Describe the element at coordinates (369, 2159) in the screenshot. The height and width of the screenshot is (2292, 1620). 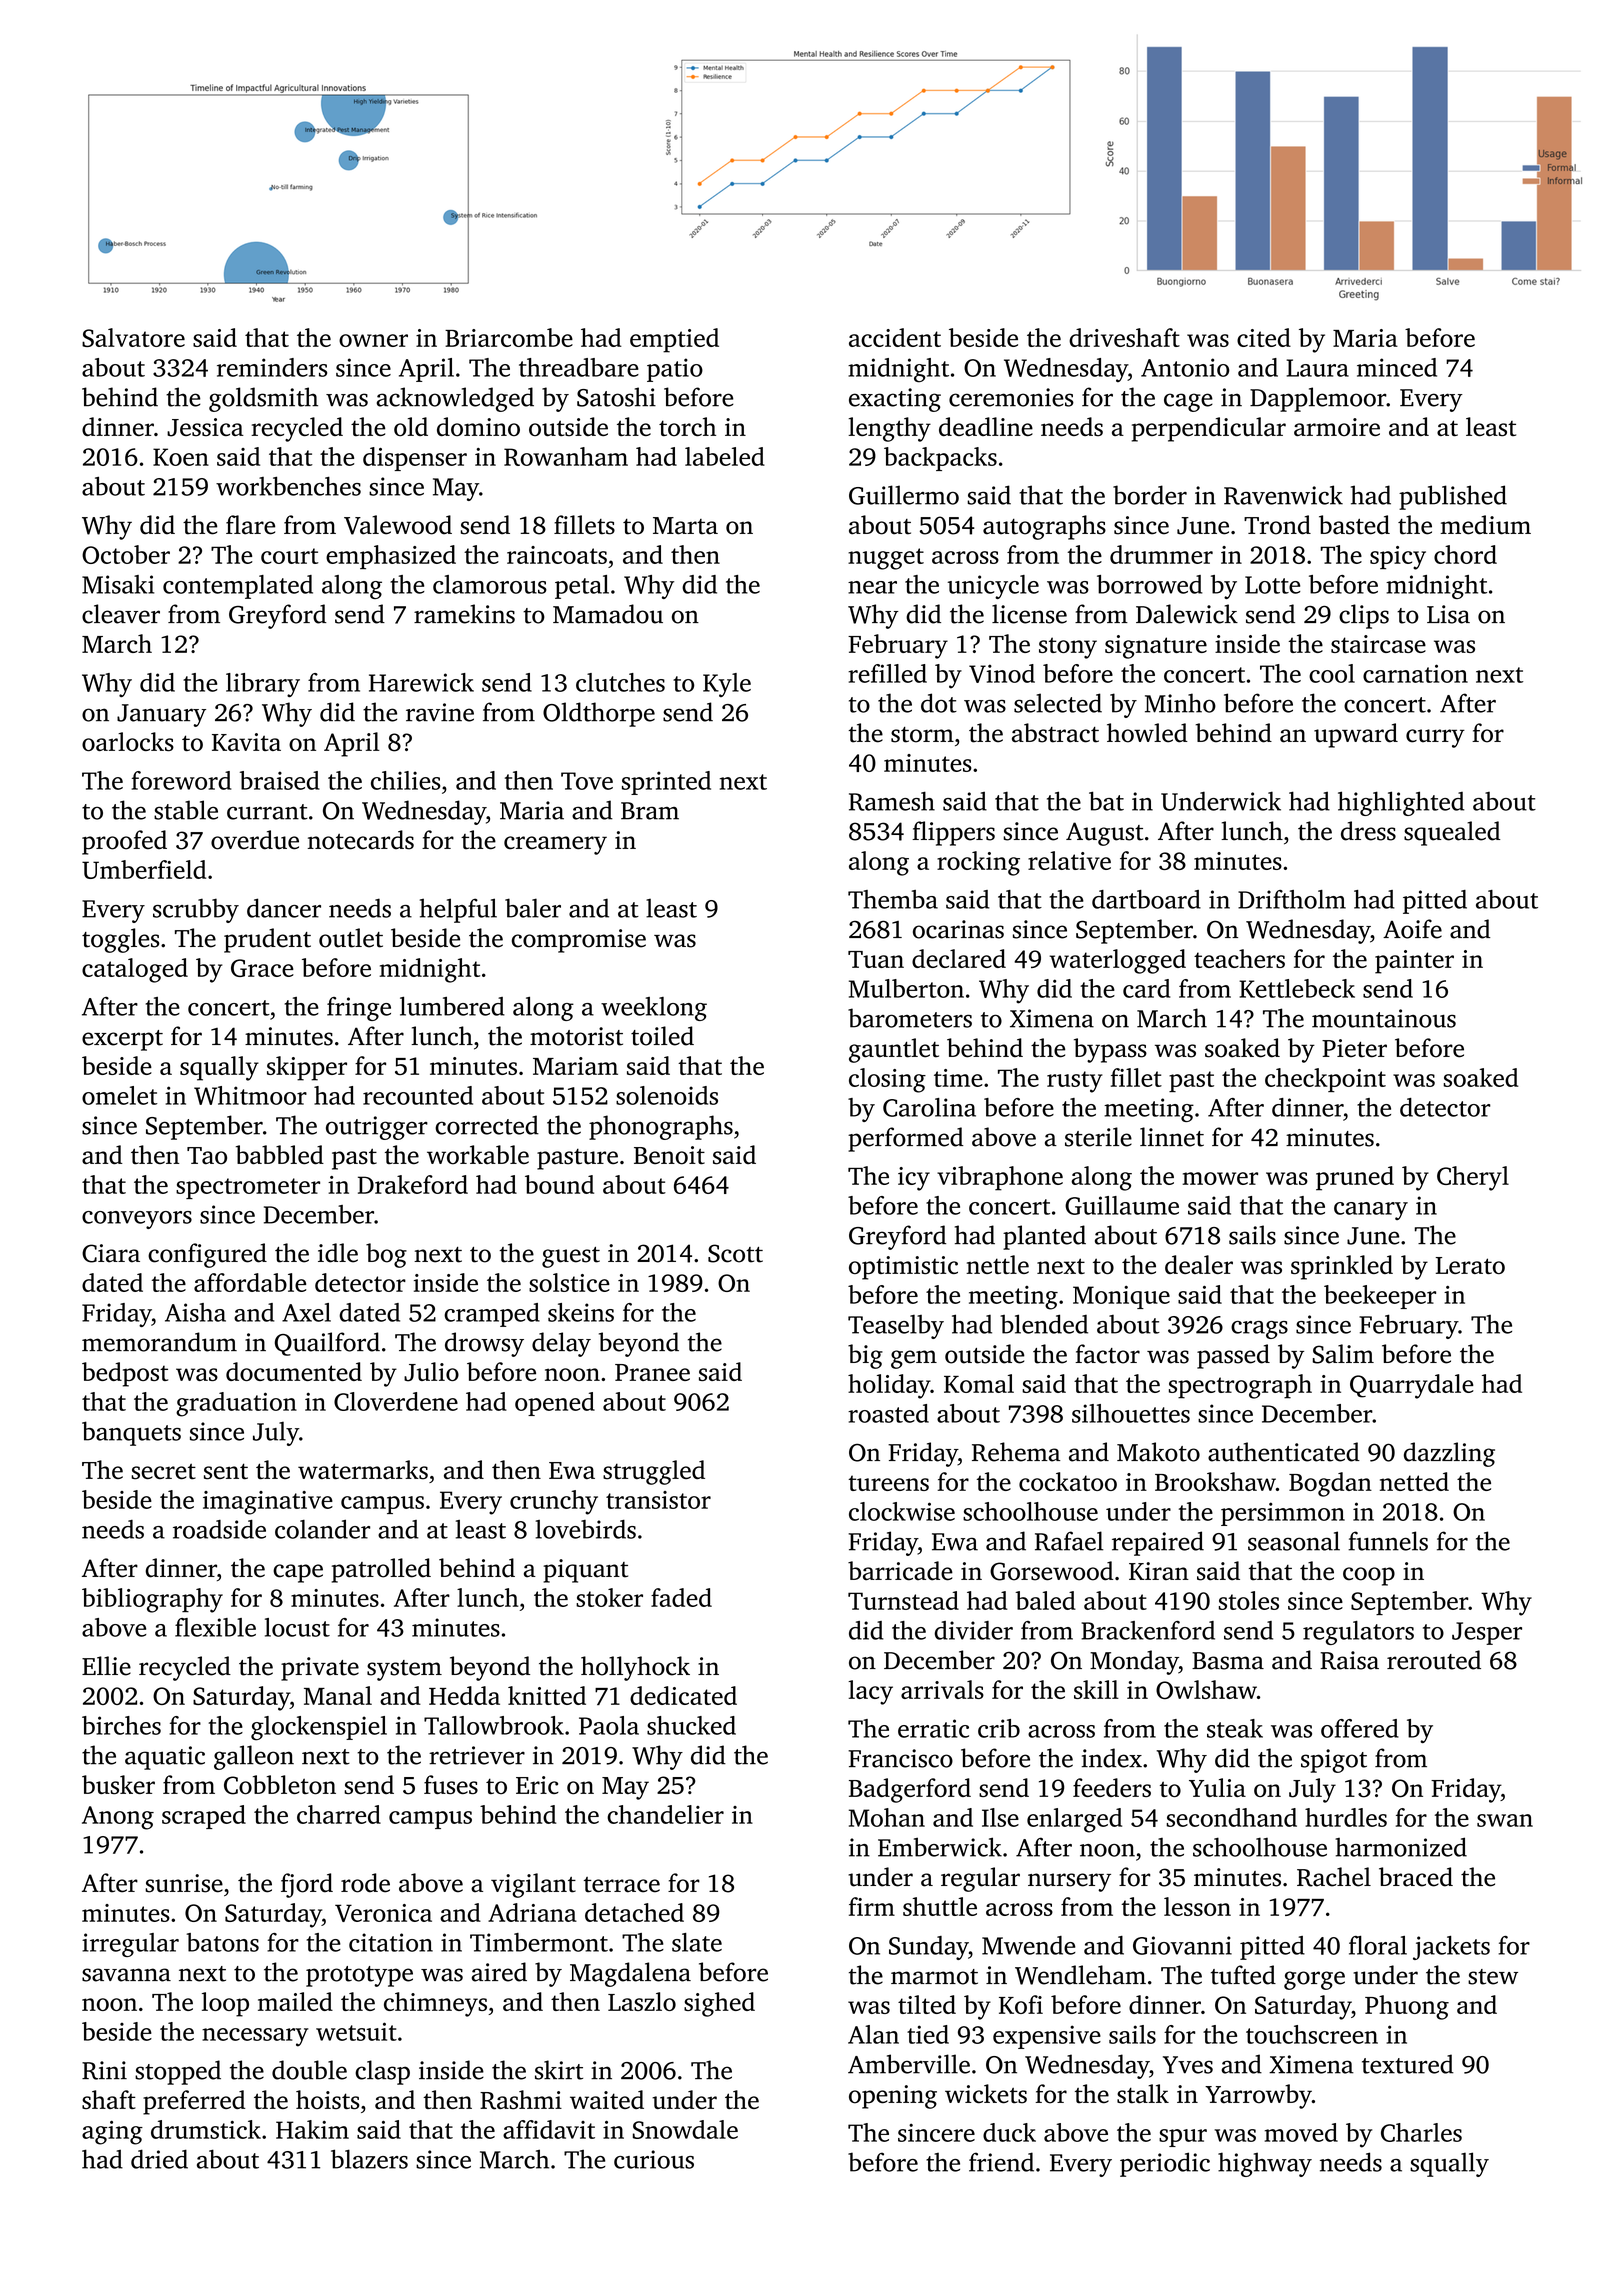
I see `blazers` at that location.
